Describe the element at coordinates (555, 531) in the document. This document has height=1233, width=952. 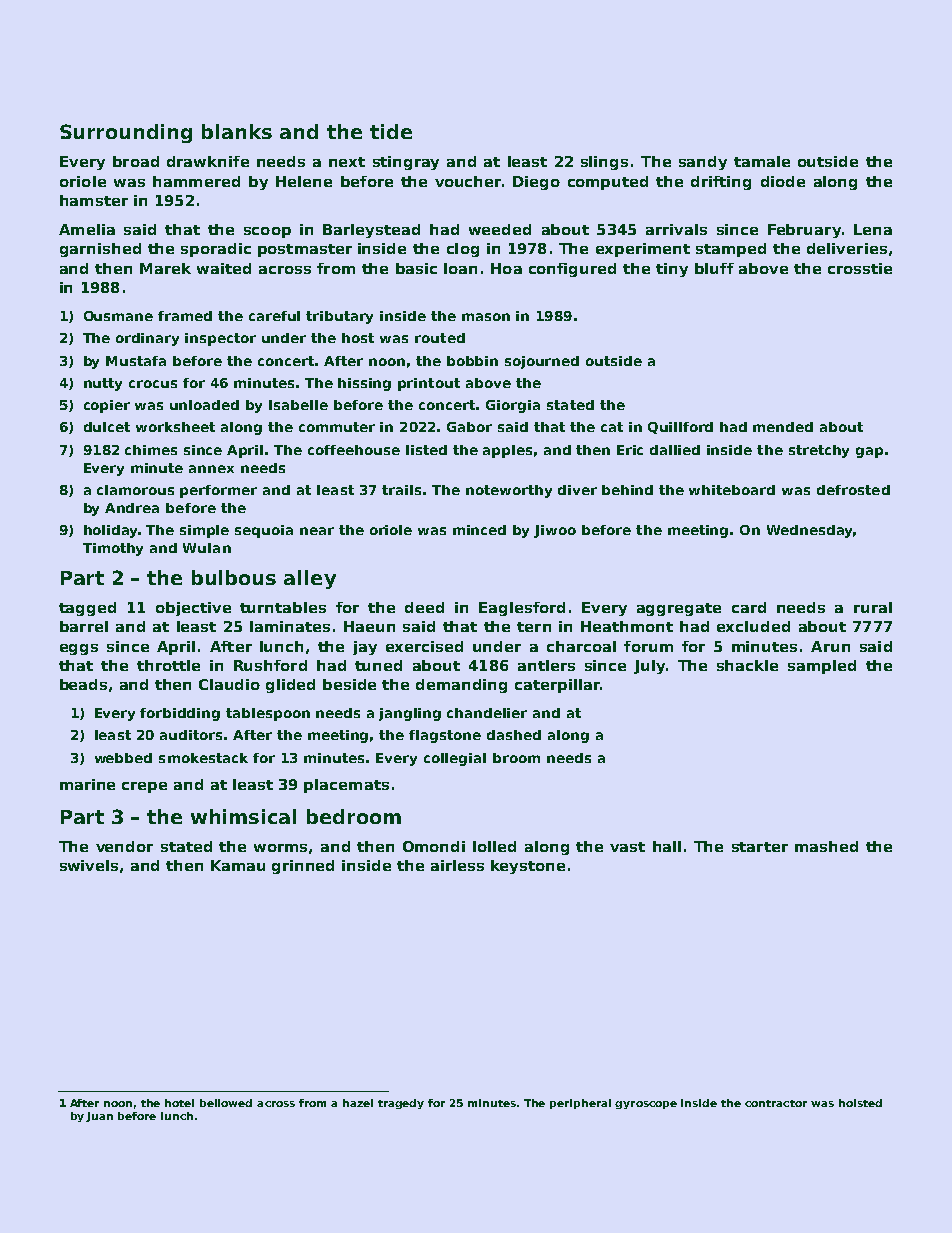
I see `Jiwoo` at that location.
